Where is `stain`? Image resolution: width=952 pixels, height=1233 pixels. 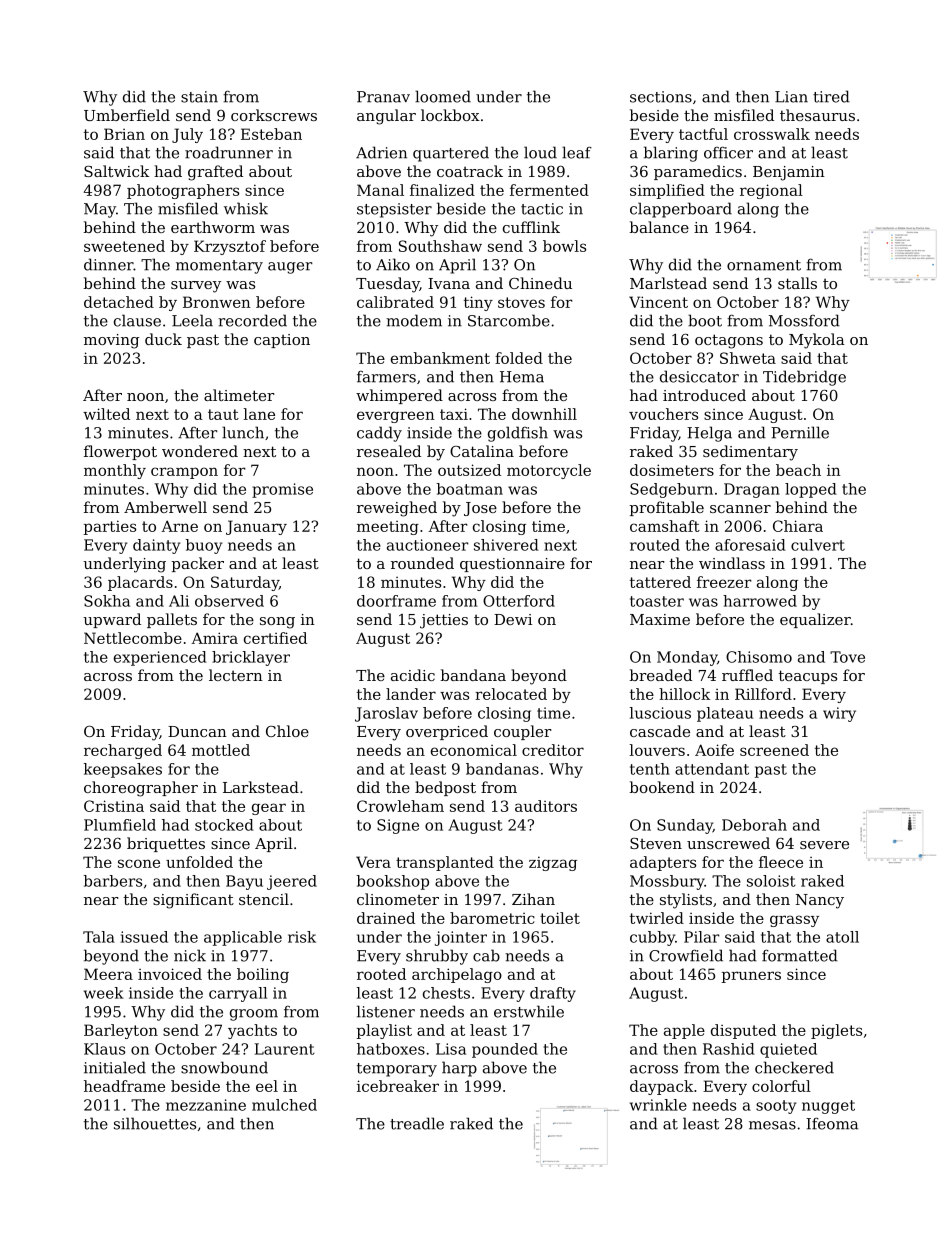 stain is located at coordinates (199, 97).
